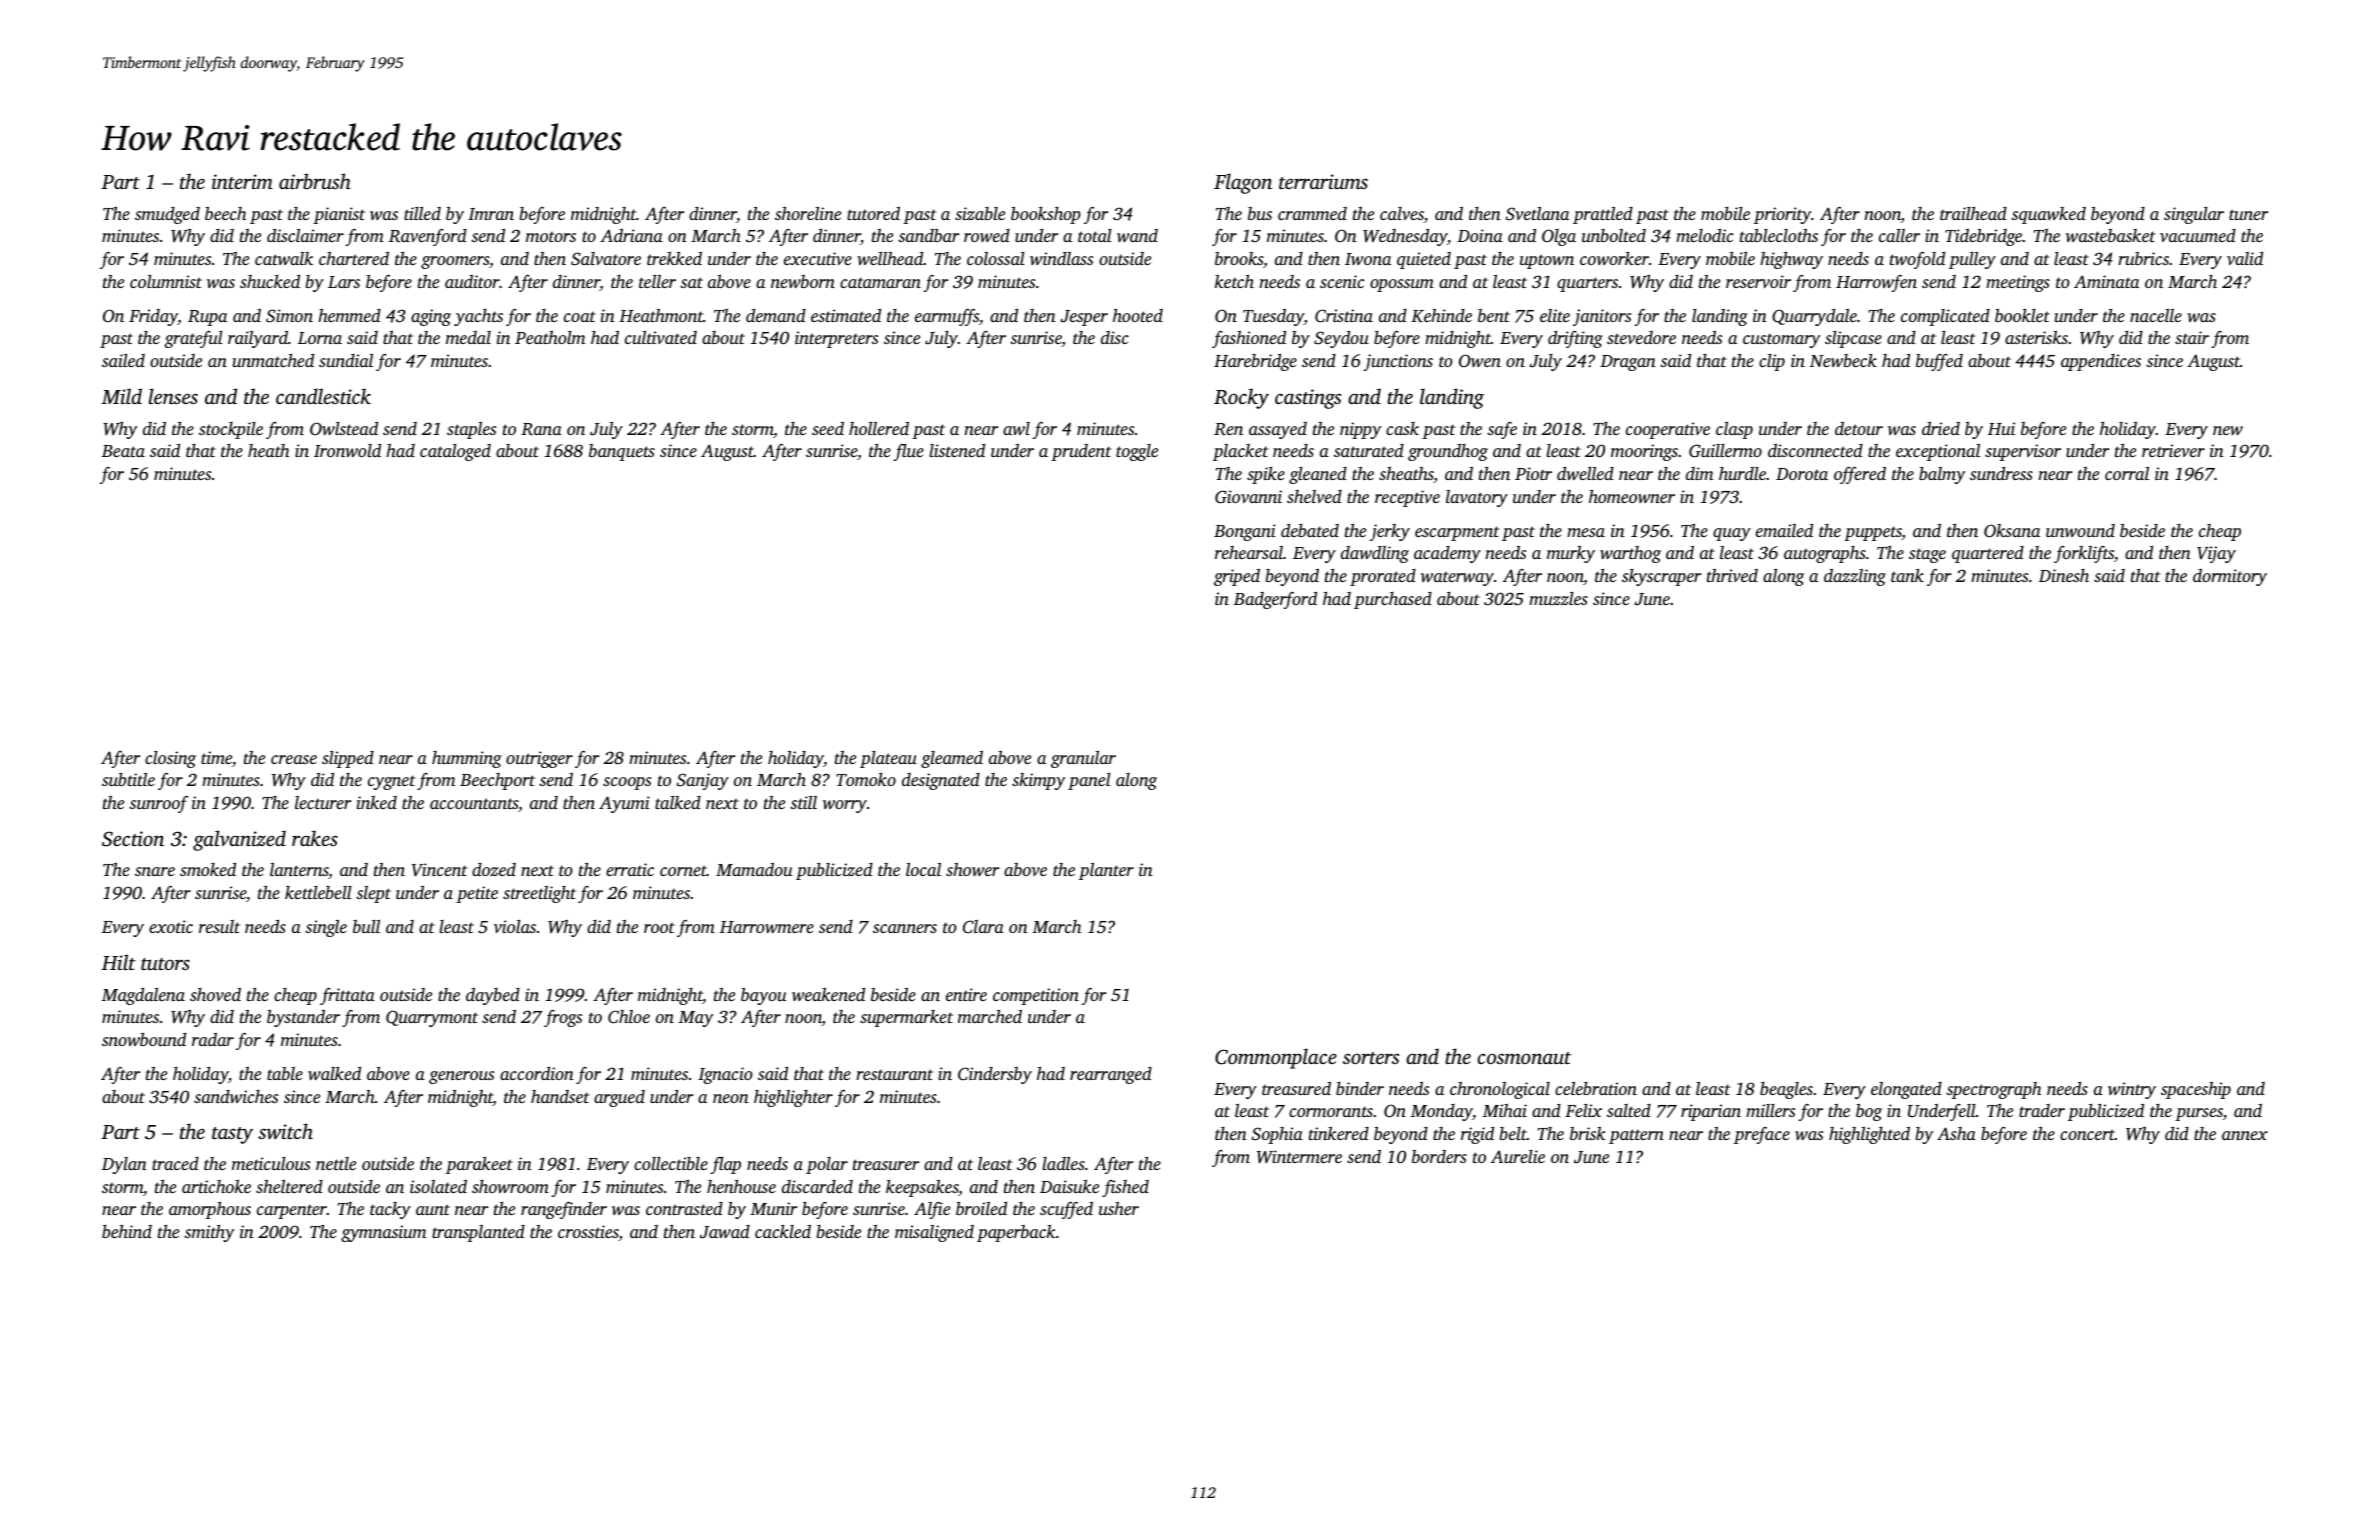 The height and width of the screenshot is (1540, 2380). Describe the element at coordinates (455, 452) in the screenshot. I see `cataloged` at that location.
